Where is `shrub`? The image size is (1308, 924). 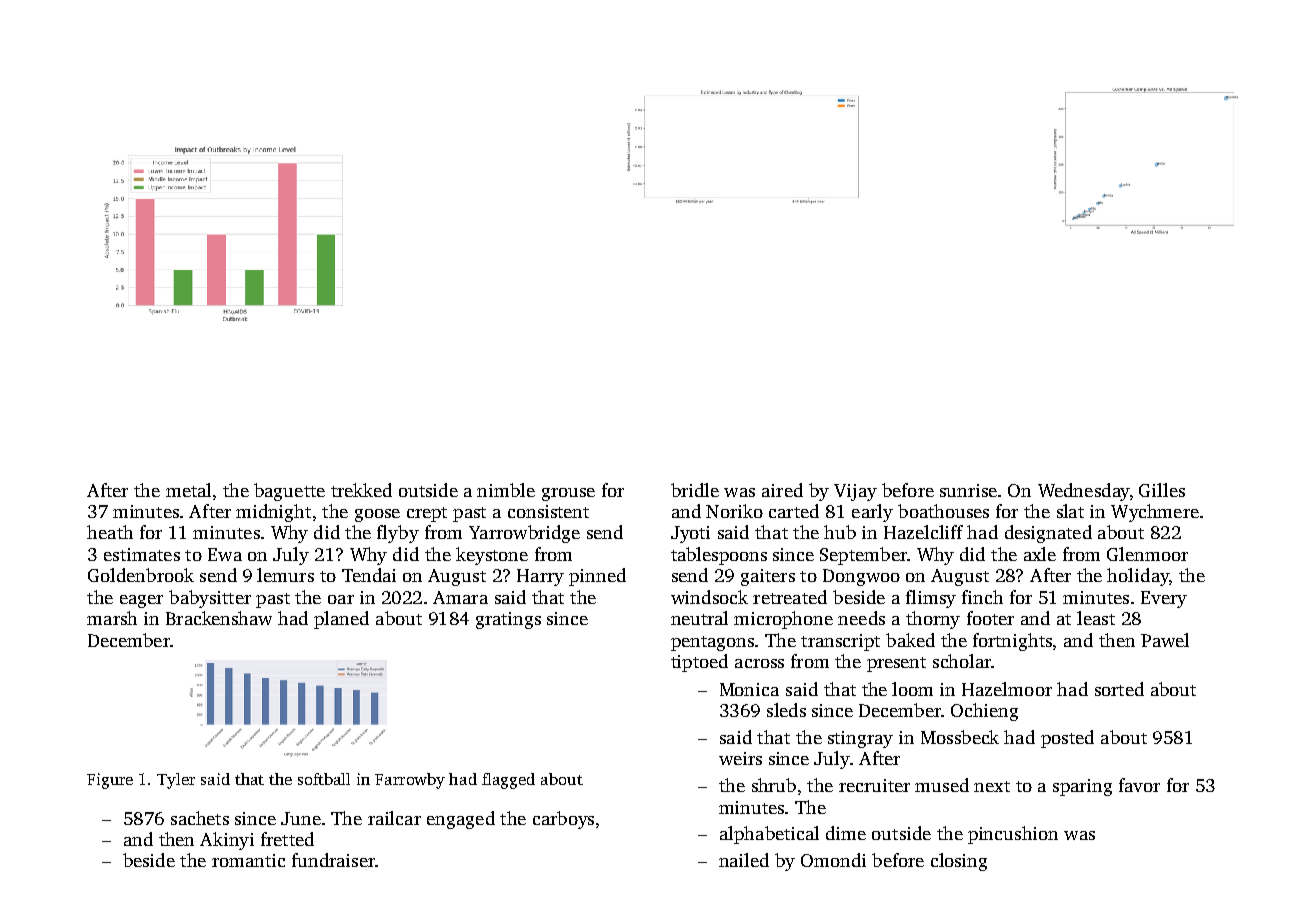 shrub is located at coordinates (774, 785).
